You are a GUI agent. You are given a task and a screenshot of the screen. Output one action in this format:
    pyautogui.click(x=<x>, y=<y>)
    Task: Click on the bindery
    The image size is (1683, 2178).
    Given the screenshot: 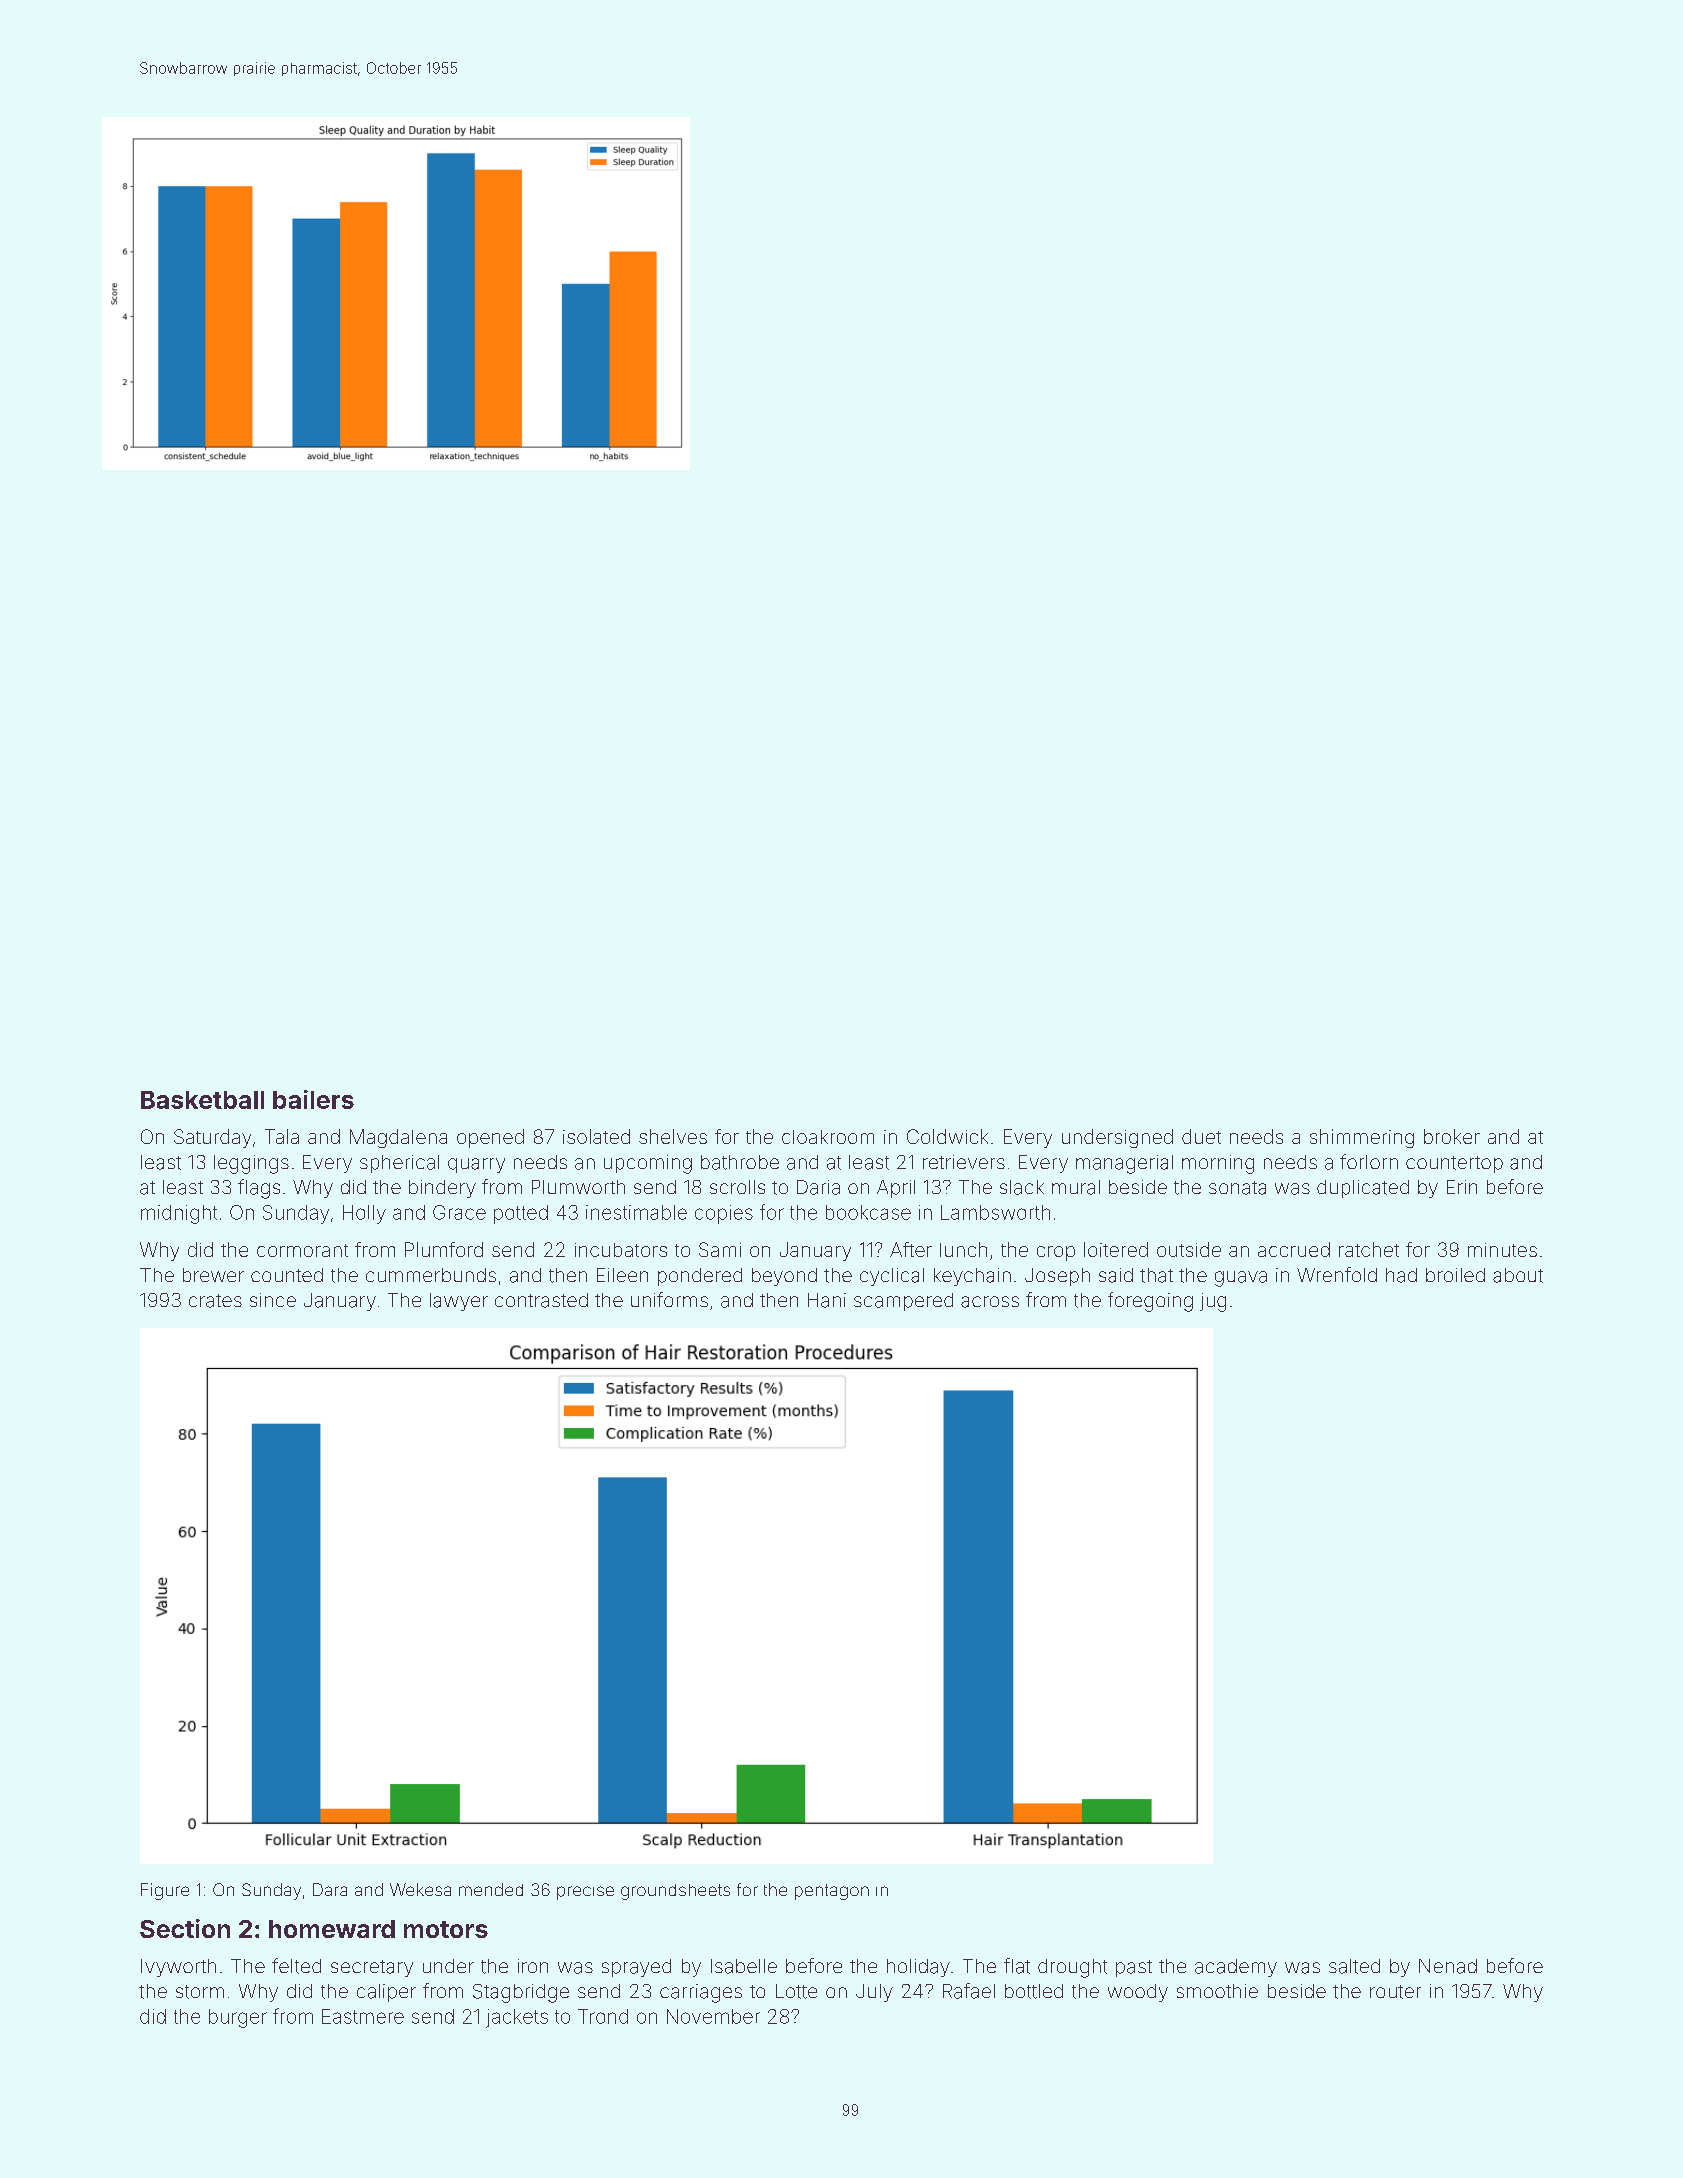 What is the action you would take?
    pyautogui.click(x=442, y=1189)
